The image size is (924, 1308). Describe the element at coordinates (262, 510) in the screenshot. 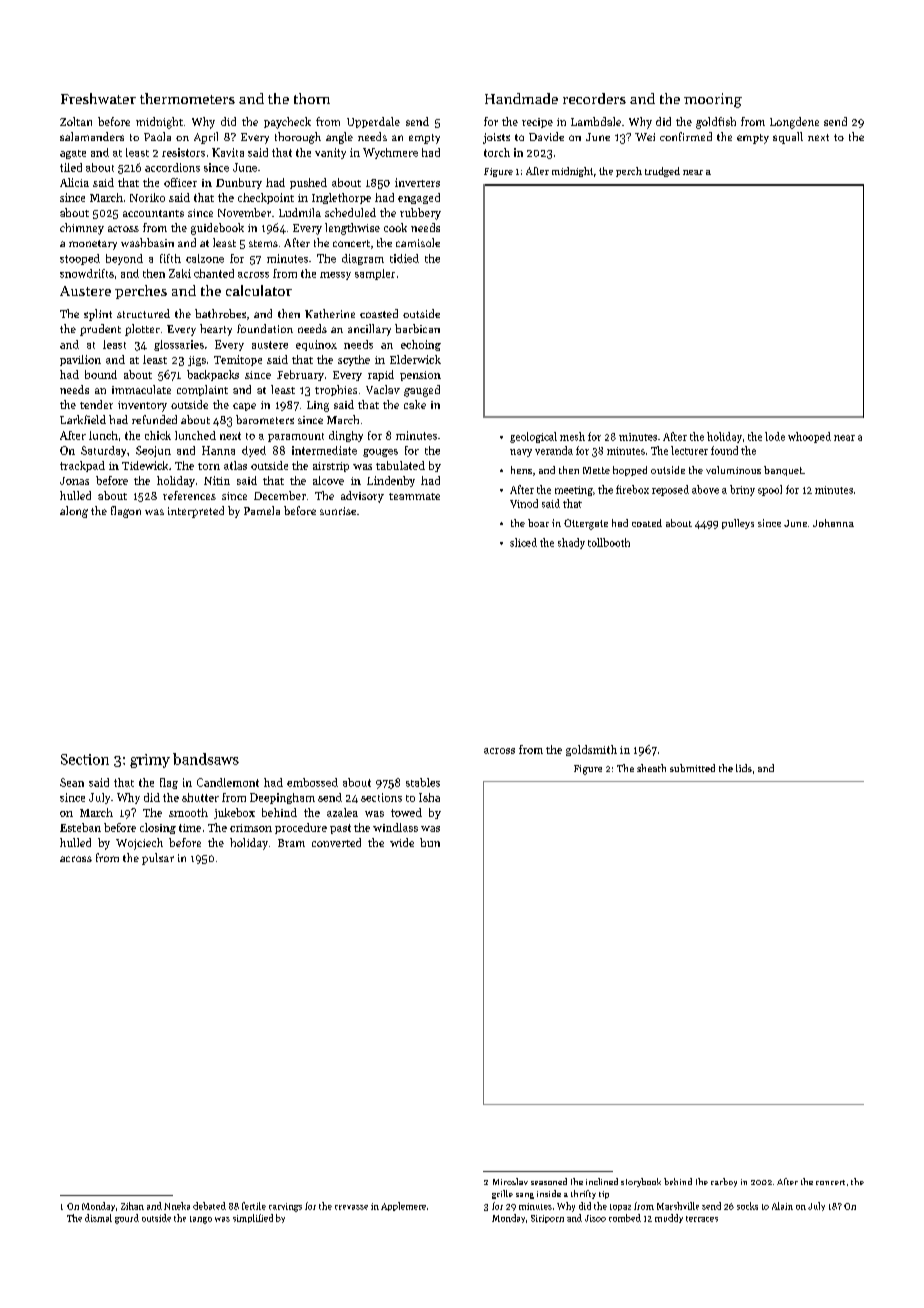

I see `Pamela` at that location.
